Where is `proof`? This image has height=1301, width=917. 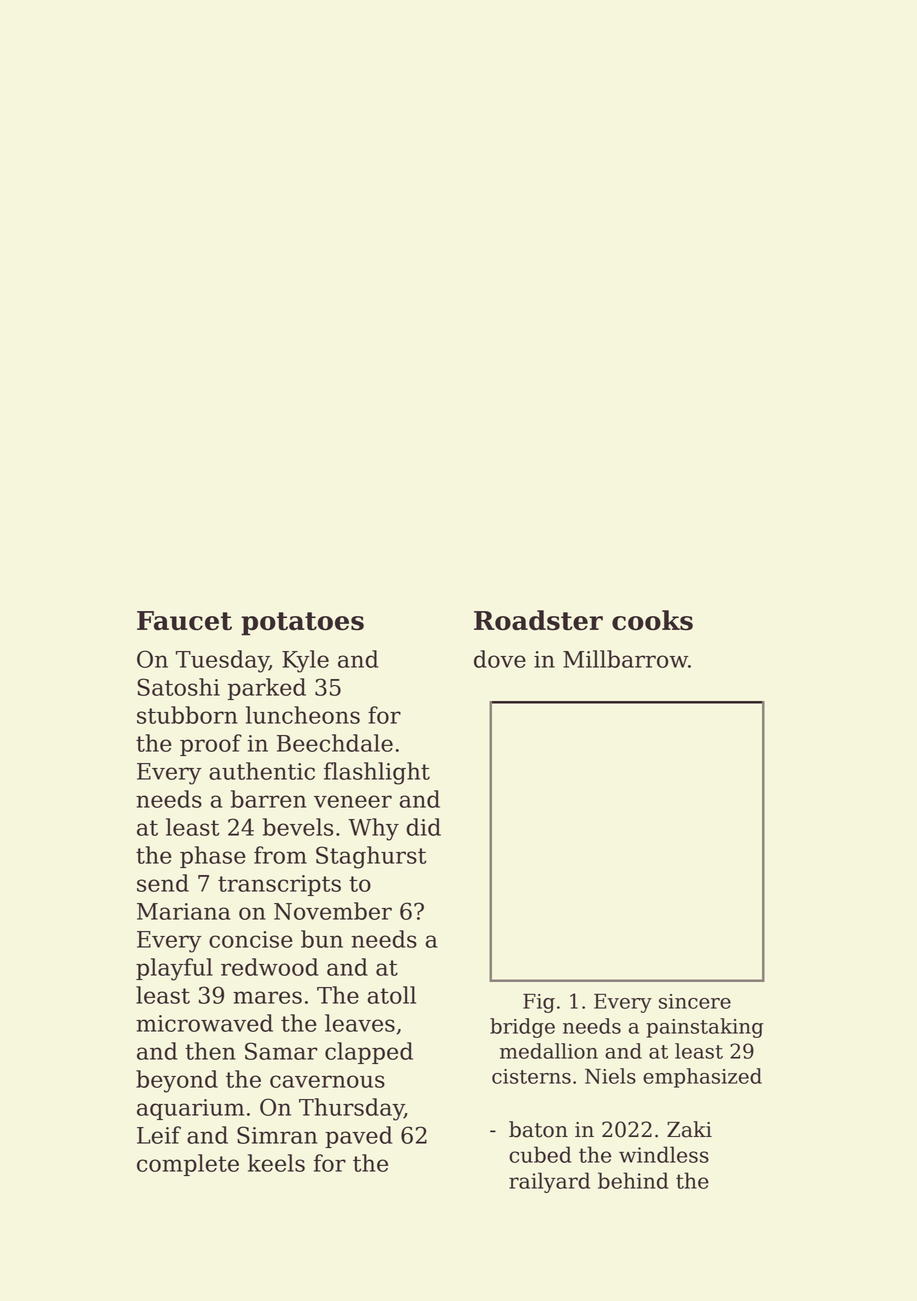
proof is located at coordinates (211, 745).
